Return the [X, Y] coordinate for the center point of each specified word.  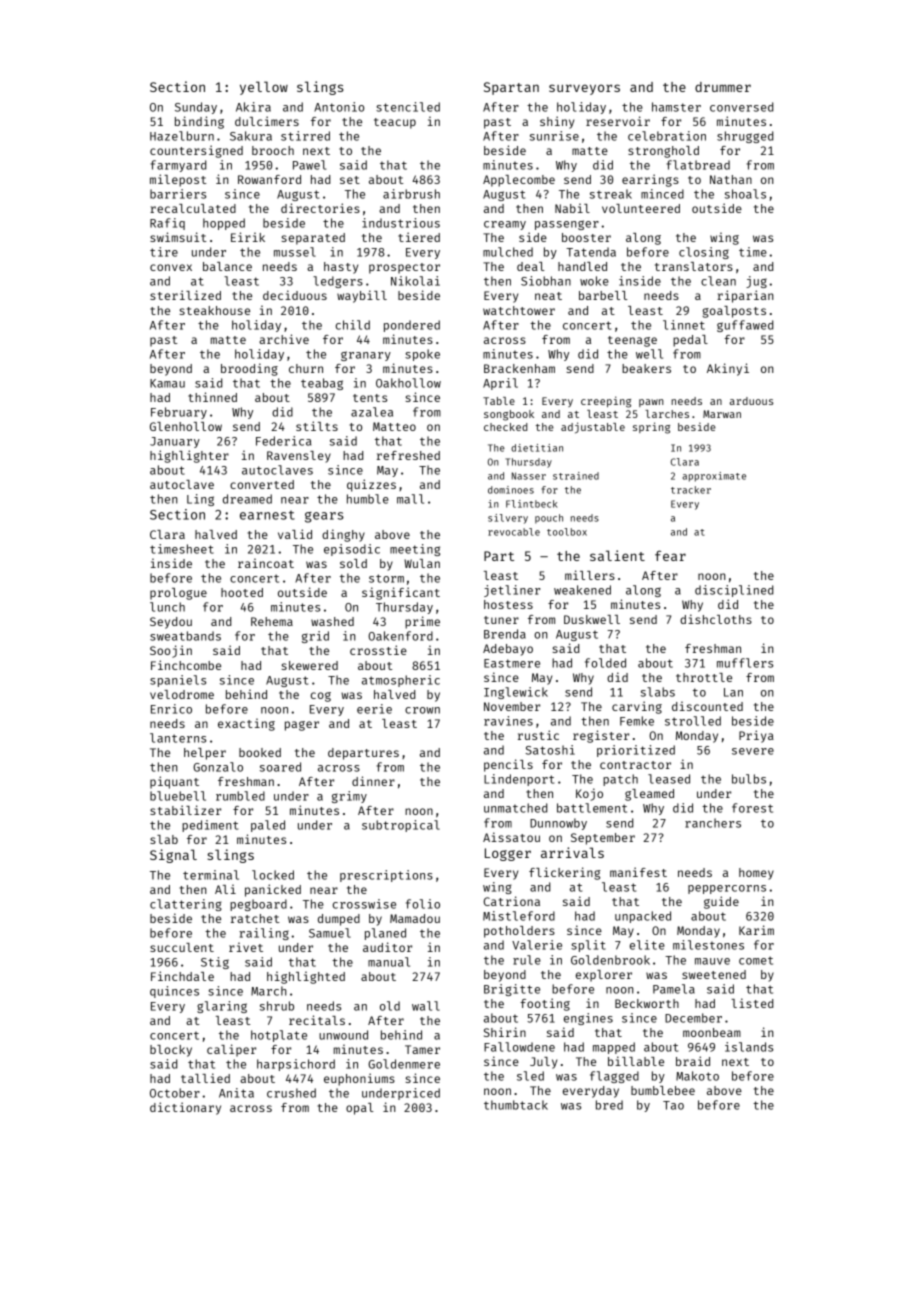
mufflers [745, 663]
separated [313, 239]
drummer [723, 87]
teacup [395, 123]
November [512, 706]
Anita [236, 1093]
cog [321, 697]
